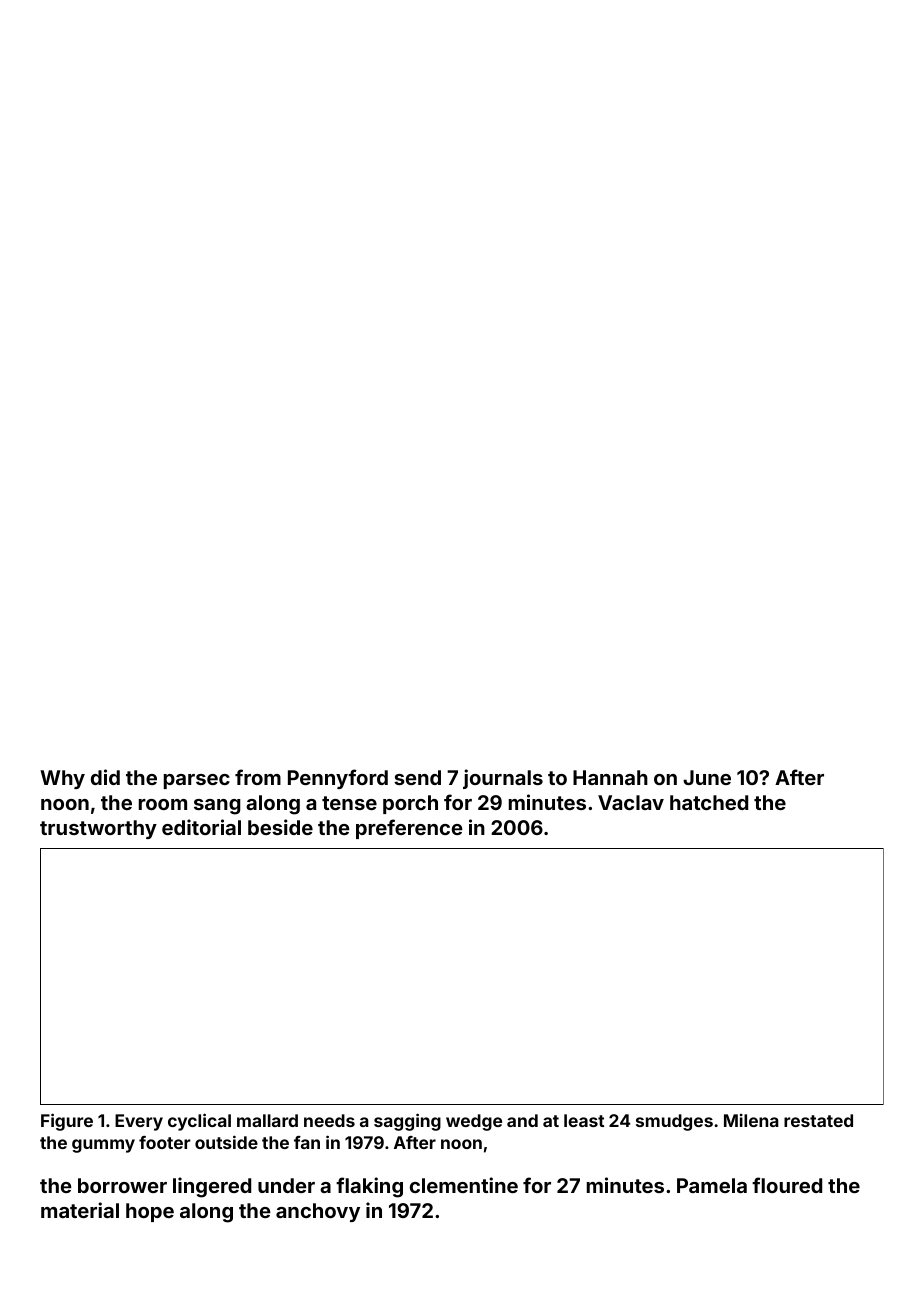  Describe the element at coordinates (369, 1187) in the screenshot. I see `flaking` at that location.
